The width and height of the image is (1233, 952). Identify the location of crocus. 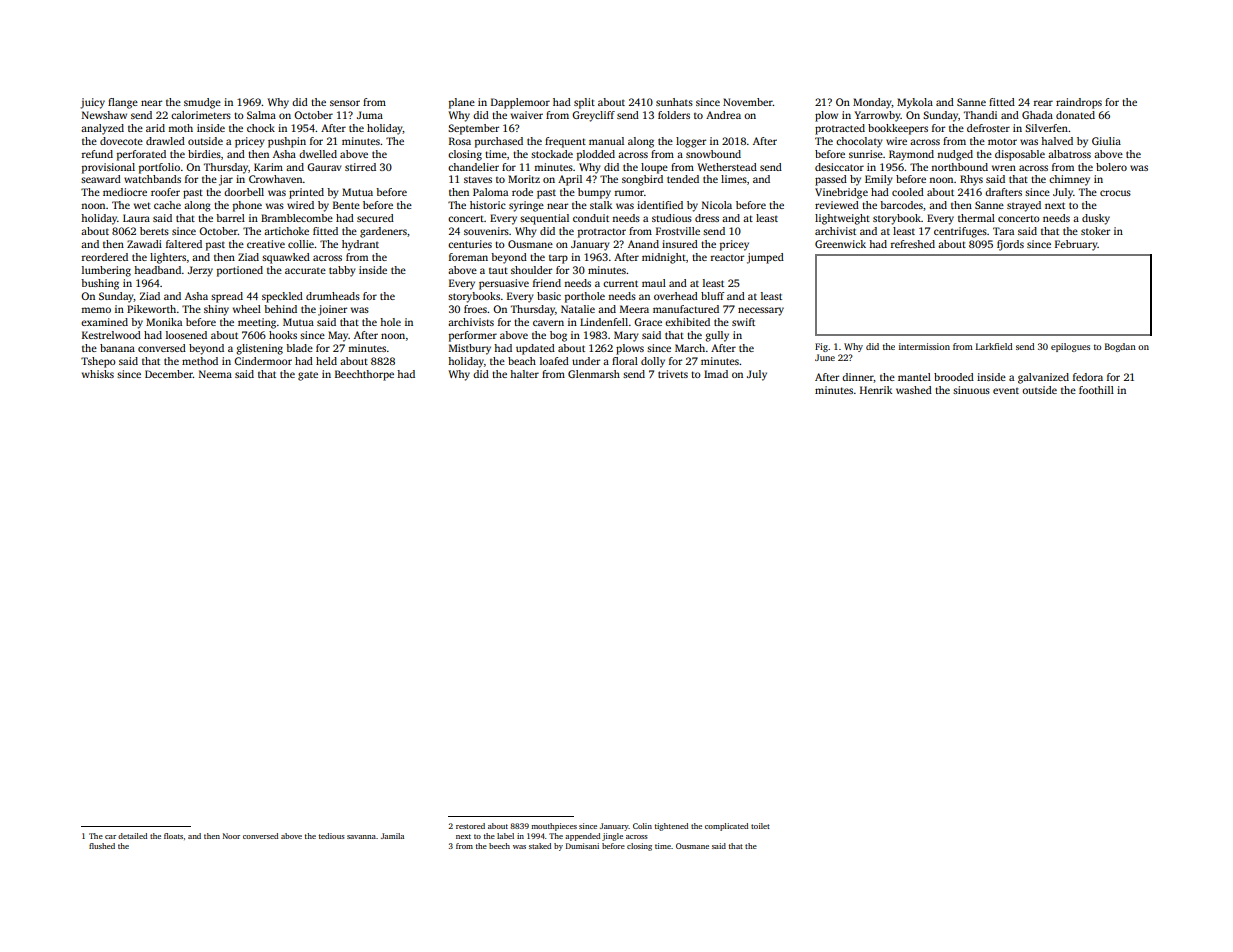
(1115, 193).
